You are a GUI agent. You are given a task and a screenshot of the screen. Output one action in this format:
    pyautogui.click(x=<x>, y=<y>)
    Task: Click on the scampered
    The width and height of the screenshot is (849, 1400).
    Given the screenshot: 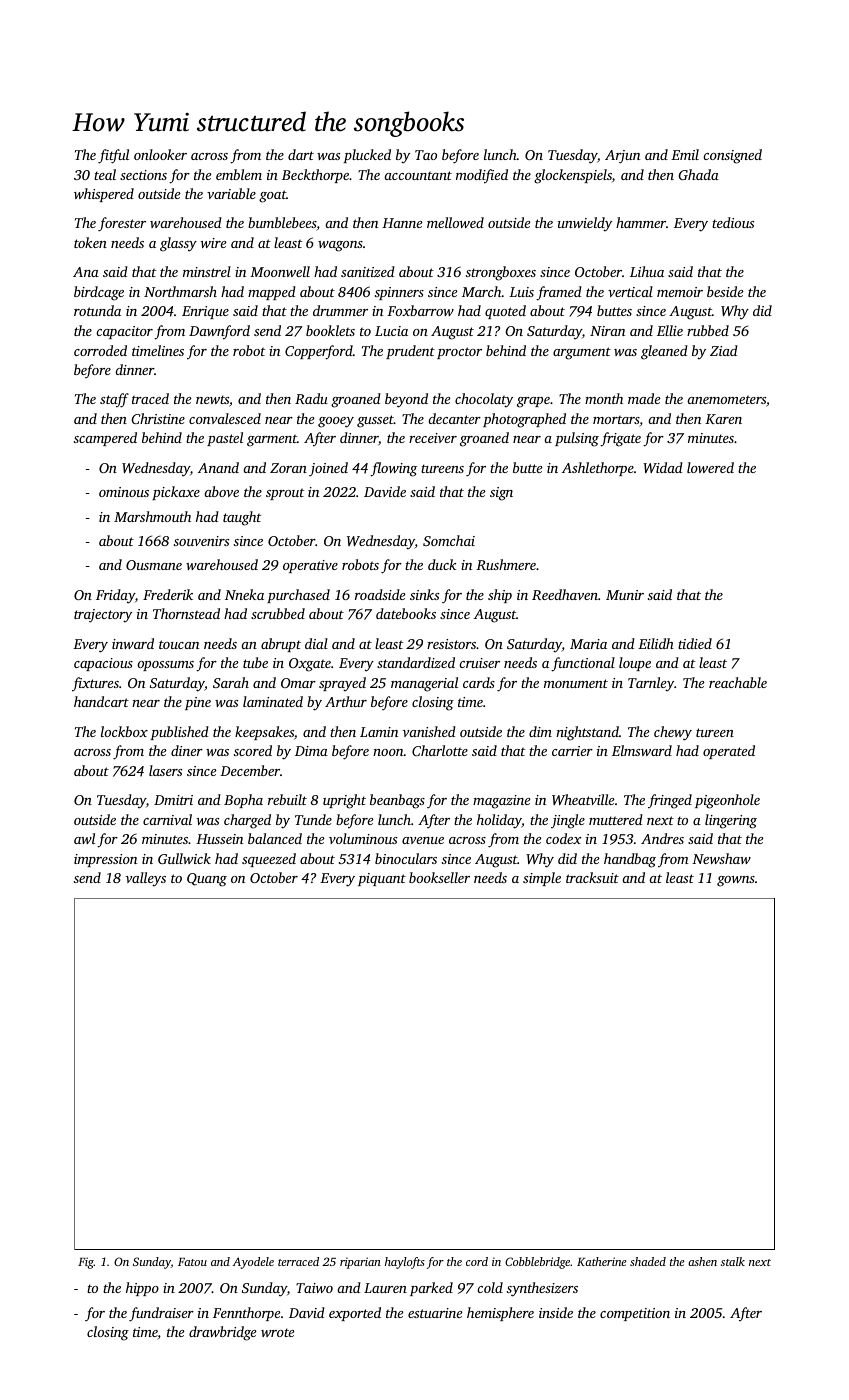 What is the action you would take?
    pyautogui.click(x=105, y=439)
